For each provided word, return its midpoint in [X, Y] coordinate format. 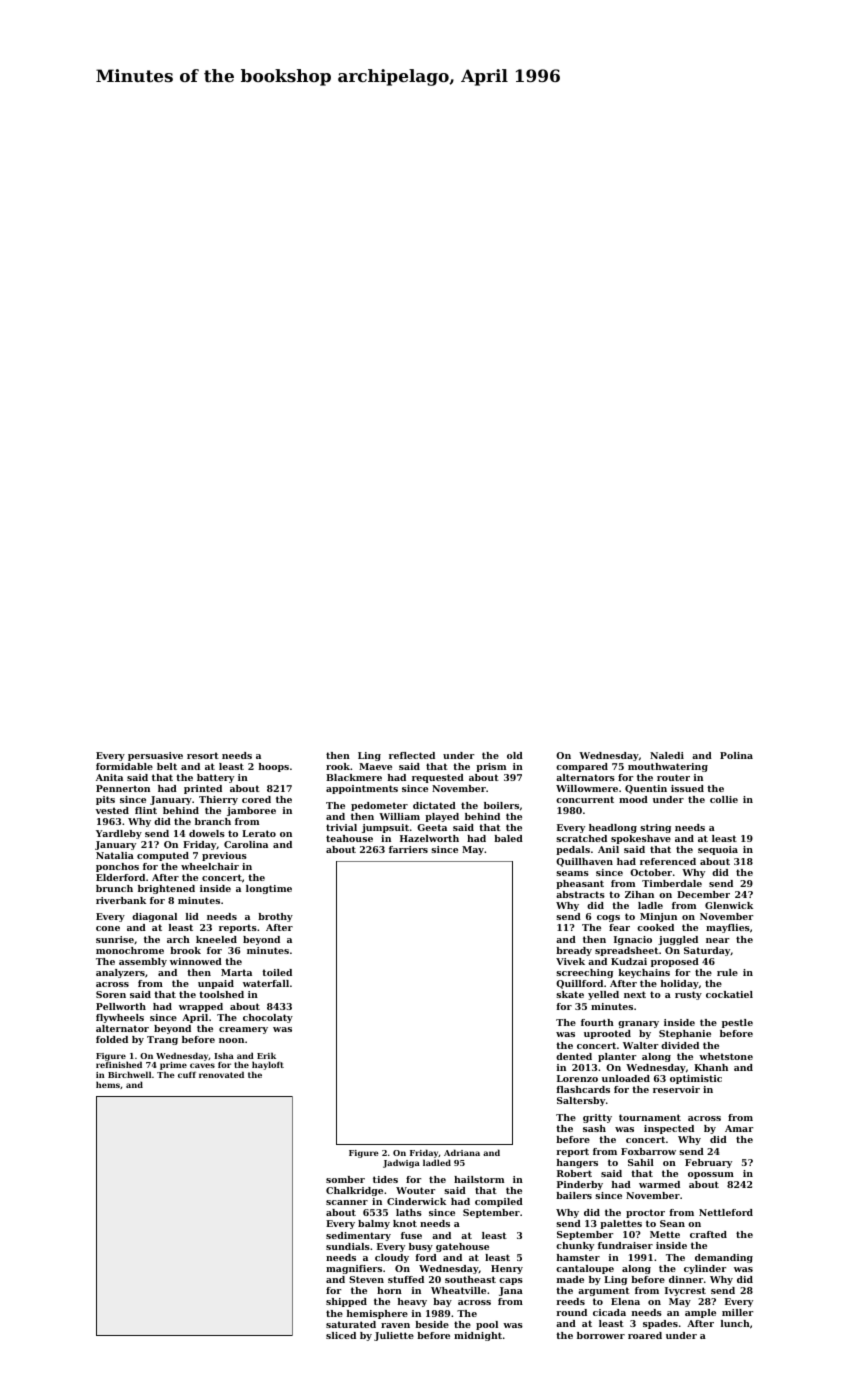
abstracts [580, 894]
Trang [162, 1040]
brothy [275, 917]
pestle [737, 1023]
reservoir [676, 1089]
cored [256, 799]
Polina [736, 755]
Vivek [570, 961]
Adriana [462, 1152]
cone [108, 928]
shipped [346, 1302]
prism [491, 767]
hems [108, 1084]
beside [432, 1324]
